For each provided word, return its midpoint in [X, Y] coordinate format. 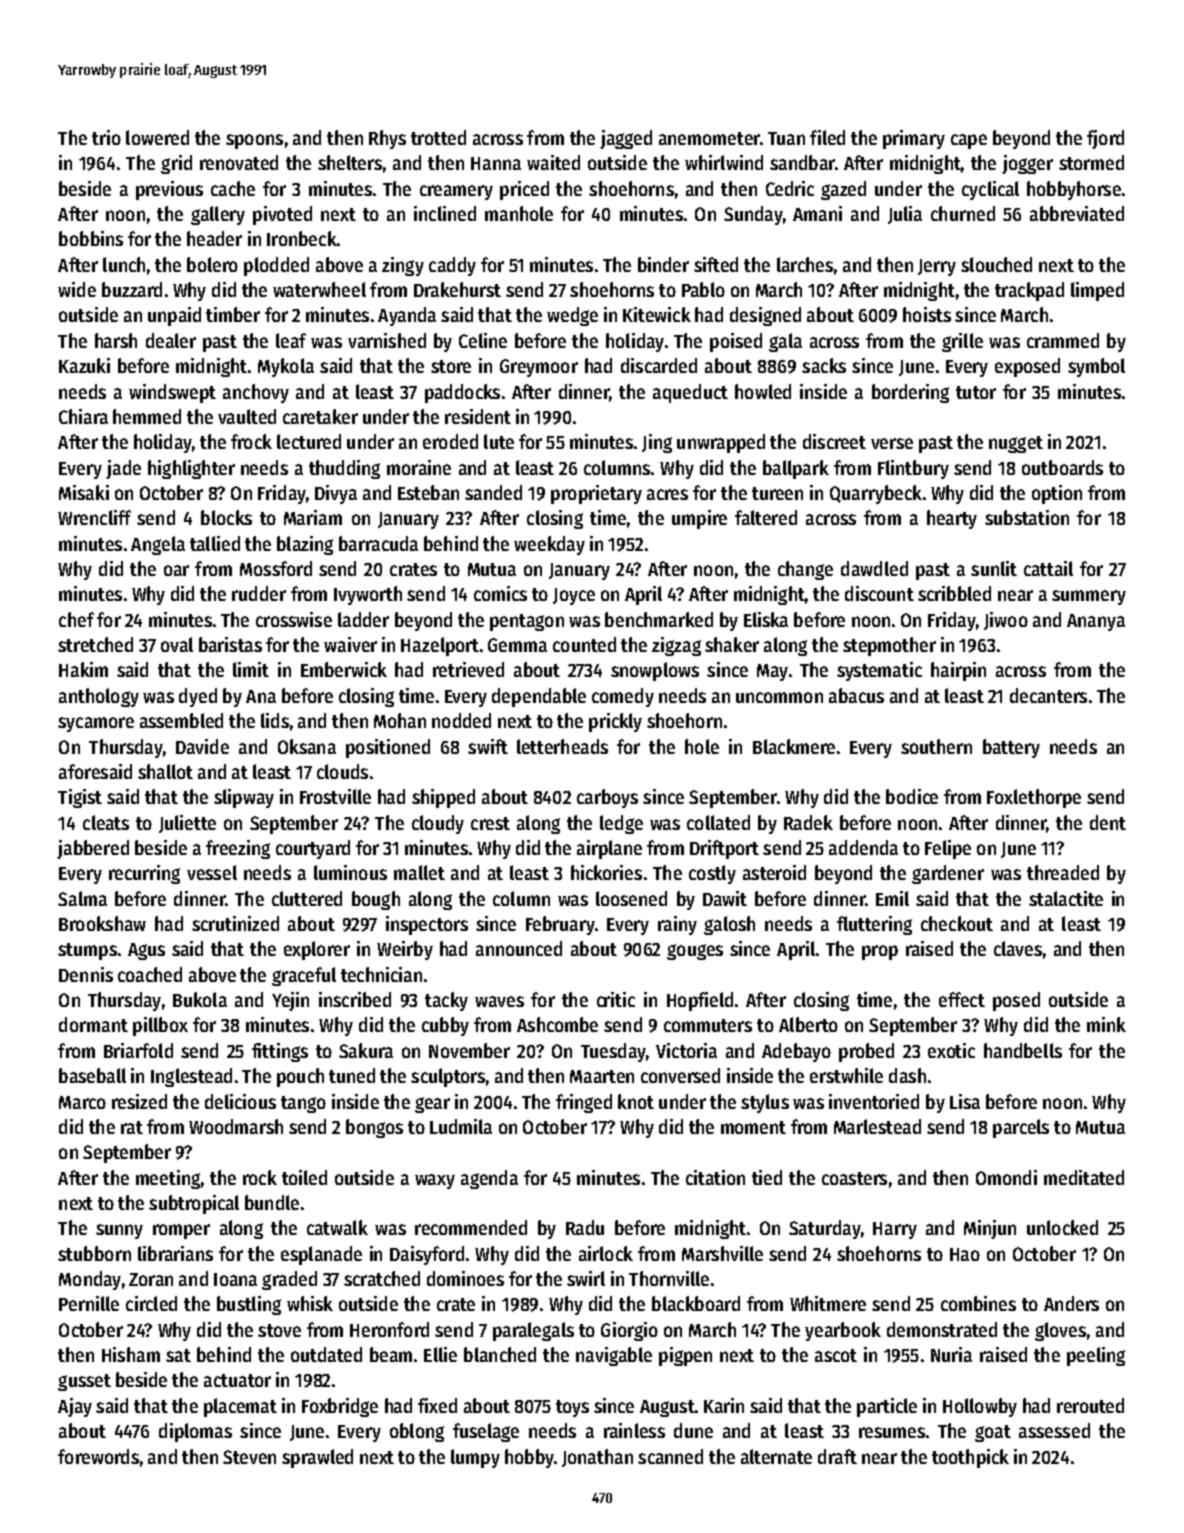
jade [123, 469]
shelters [350, 162]
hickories [606, 872]
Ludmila [461, 1126]
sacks [824, 365]
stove [279, 1330]
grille [962, 342]
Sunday [753, 215]
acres [667, 494]
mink [1106, 1024]
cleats [106, 822]
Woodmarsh [236, 1126]
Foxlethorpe [1034, 798]
